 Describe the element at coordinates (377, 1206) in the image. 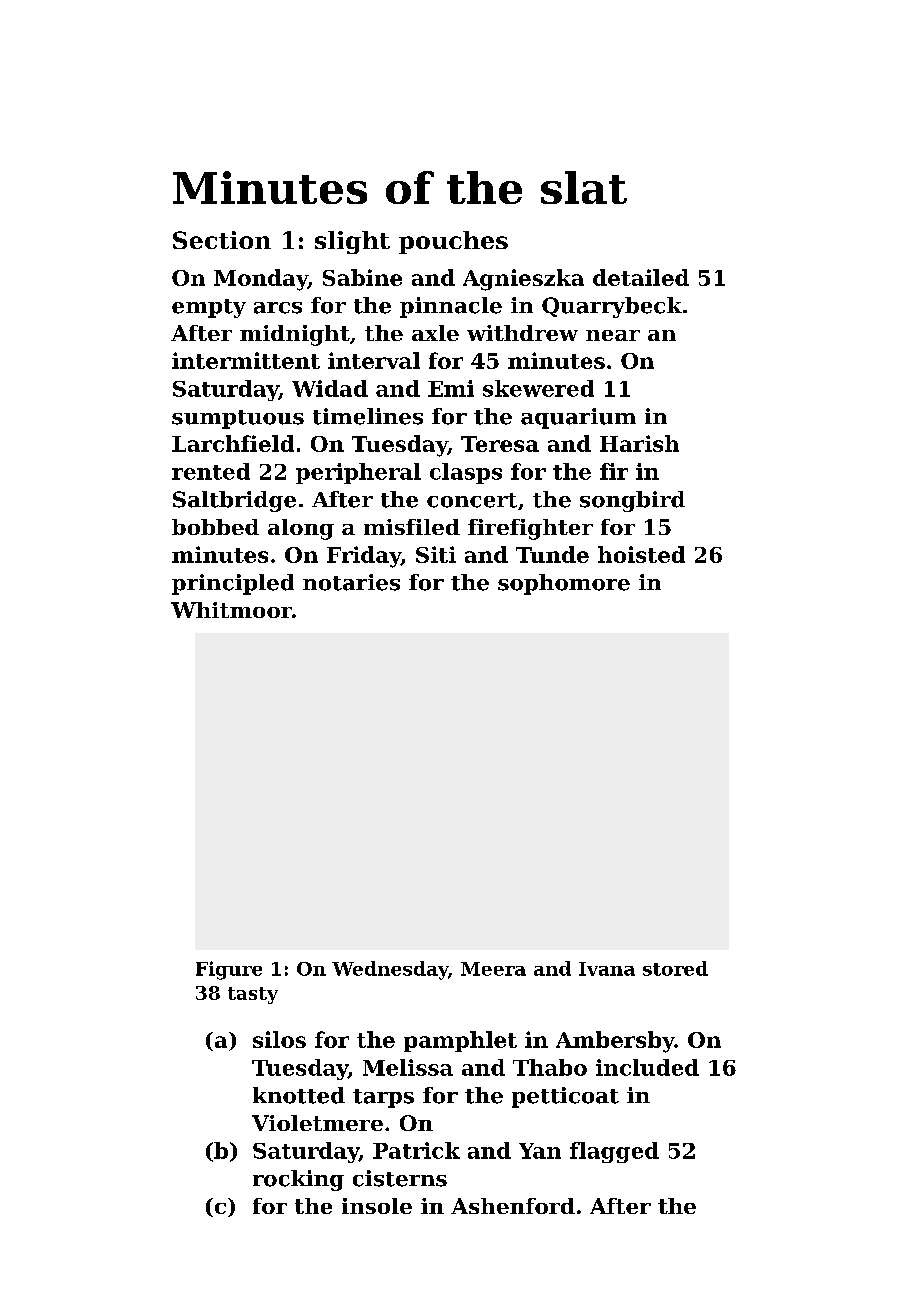

I see `insole` at that location.
